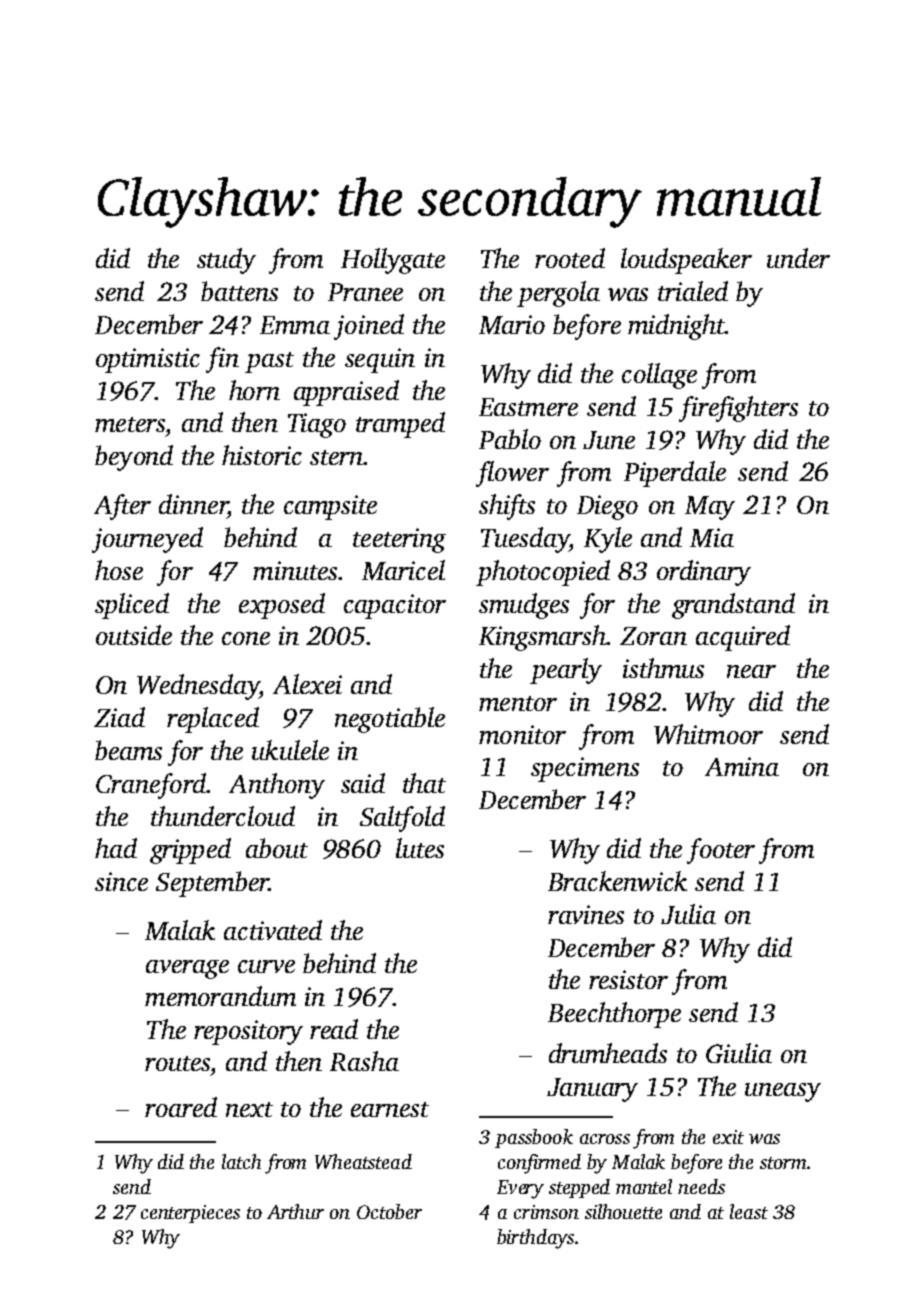 Image resolution: width=924 pixels, height=1311 pixels. I want to click on Wednesday, so click(198, 687).
